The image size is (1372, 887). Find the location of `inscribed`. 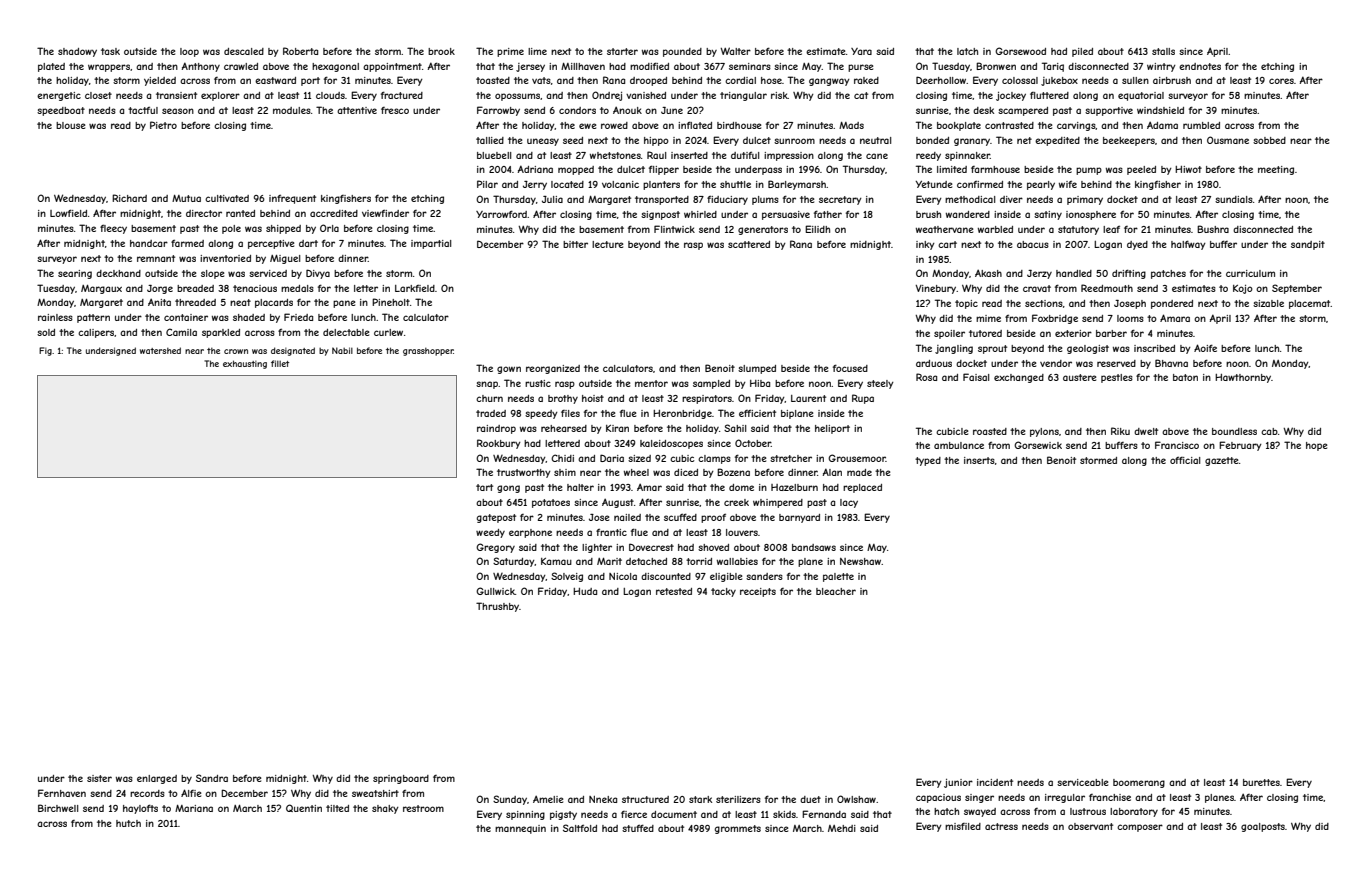

inscribed is located at coordinates (1154, 348).
